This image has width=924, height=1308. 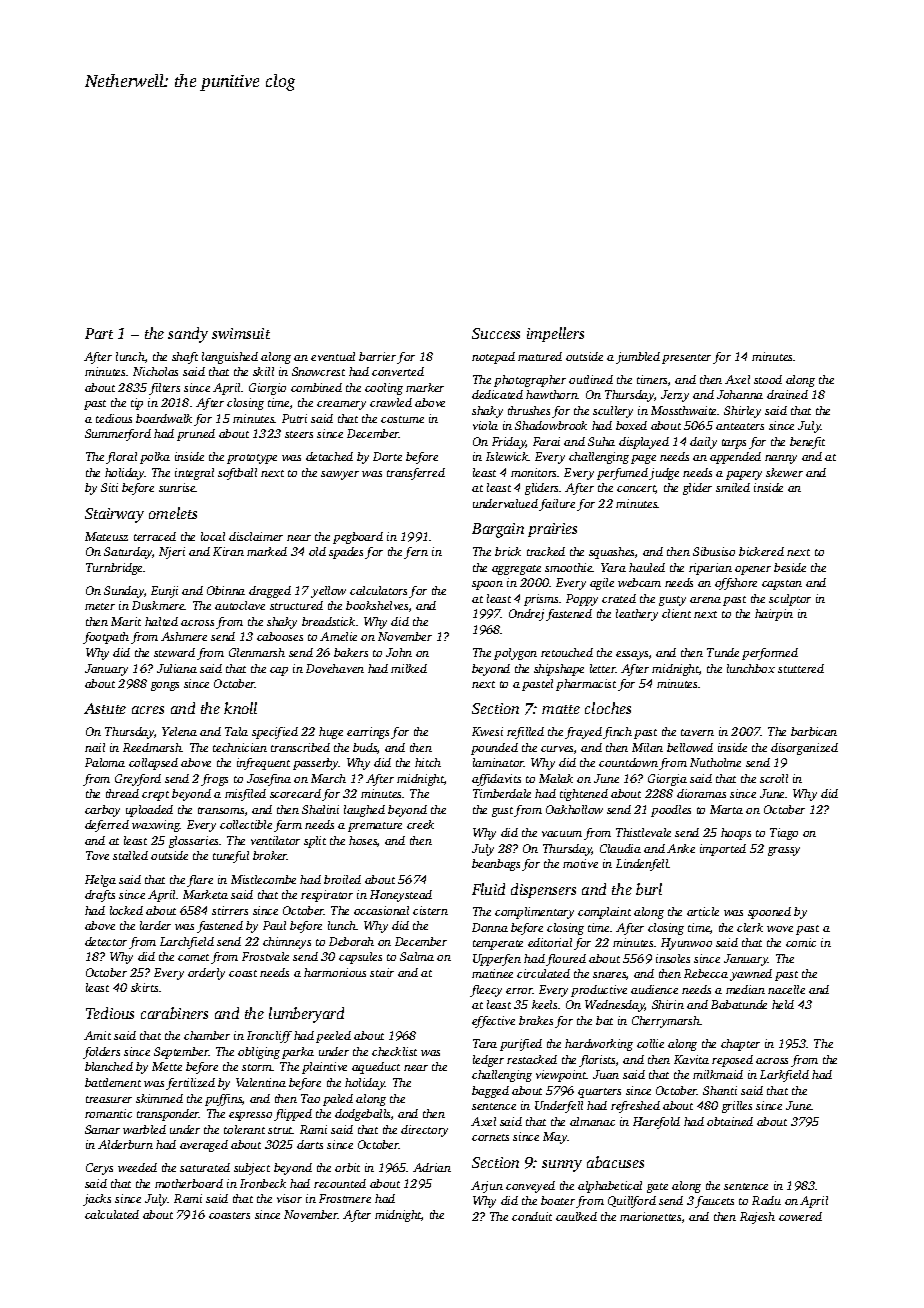 I want to click on marionettes, so click(x=650, y=1216).
